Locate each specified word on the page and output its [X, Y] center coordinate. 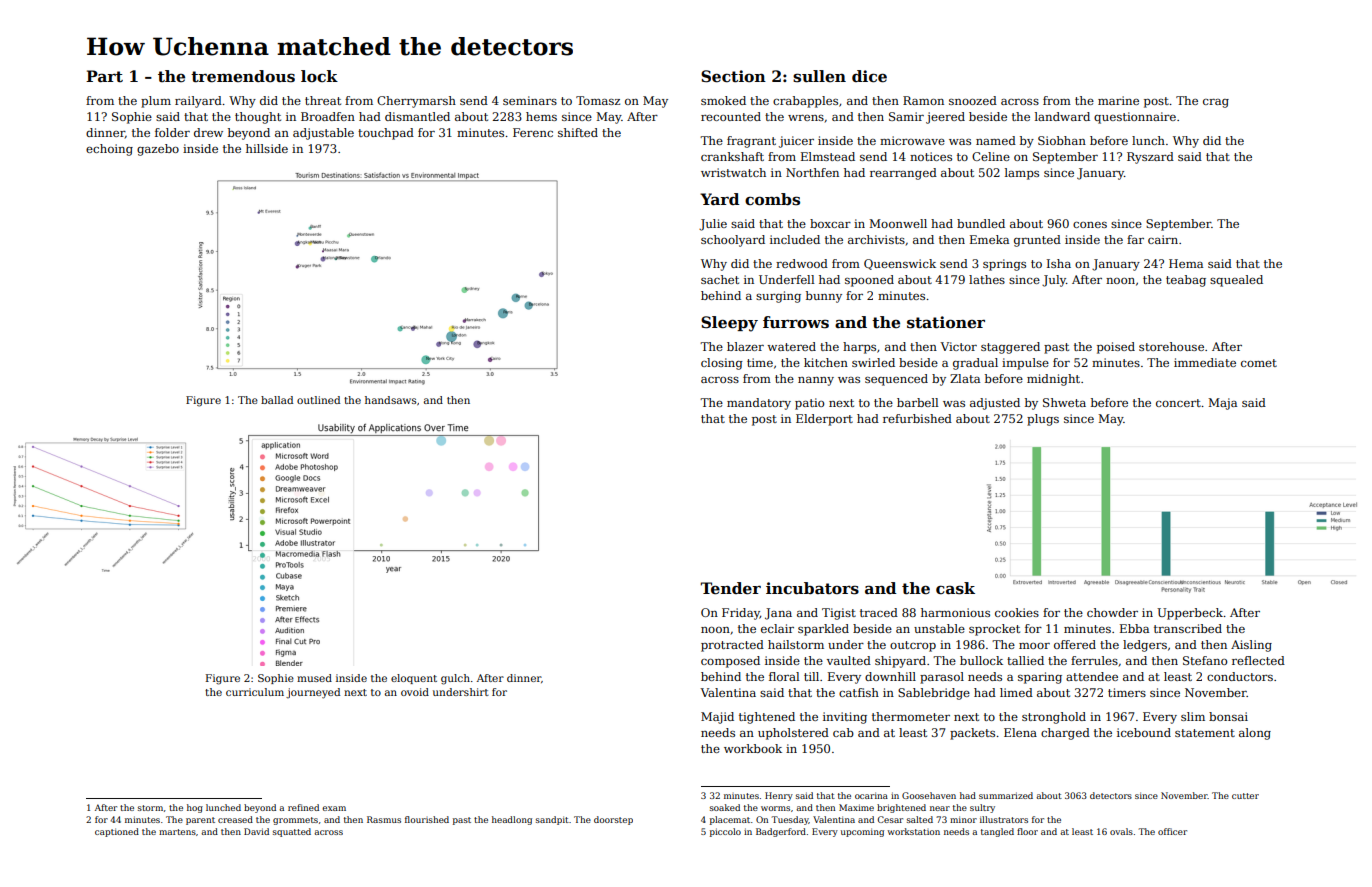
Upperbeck [1190, 614]
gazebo [158, 150]
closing [722, 364]
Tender [730, 588]
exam [334, 808]
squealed [1236, 281]
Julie [713, 225]
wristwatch [733, 172]
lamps [1022, 174]
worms [775, 808]
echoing [109, 150]
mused [314, 678]
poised [1116, 348]
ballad [277, 400]
